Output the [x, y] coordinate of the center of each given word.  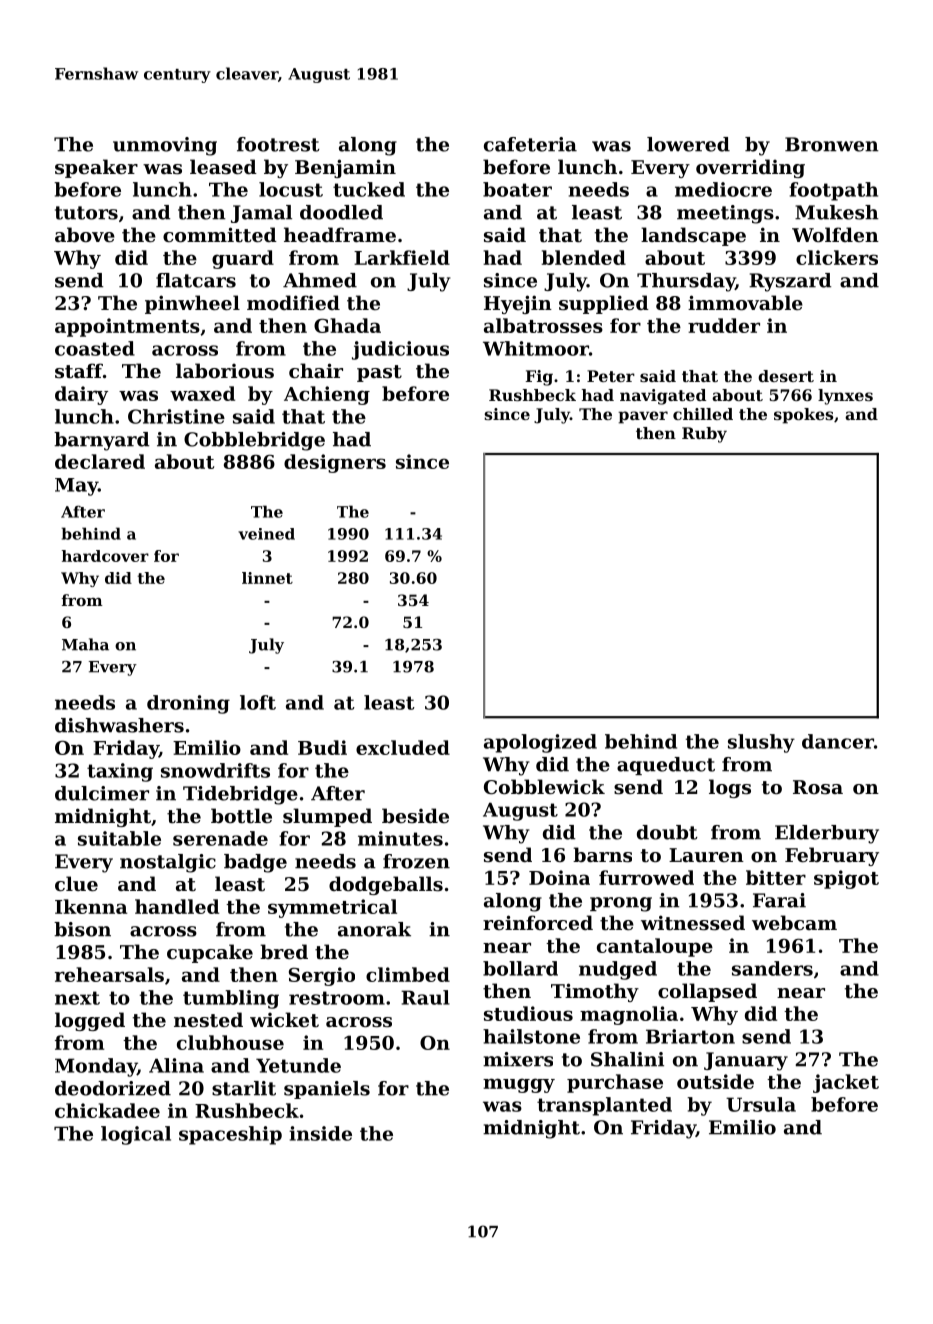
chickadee [107, 1110]
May [76, 487]
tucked [369, 189]
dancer [838, 741]
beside [415, 815]
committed [220, 235]
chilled [703, 414]
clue [76, 883]
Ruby [704, 435]
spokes [803, 416]
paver [643, 417]
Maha [85, 644]
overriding [750, 168]
